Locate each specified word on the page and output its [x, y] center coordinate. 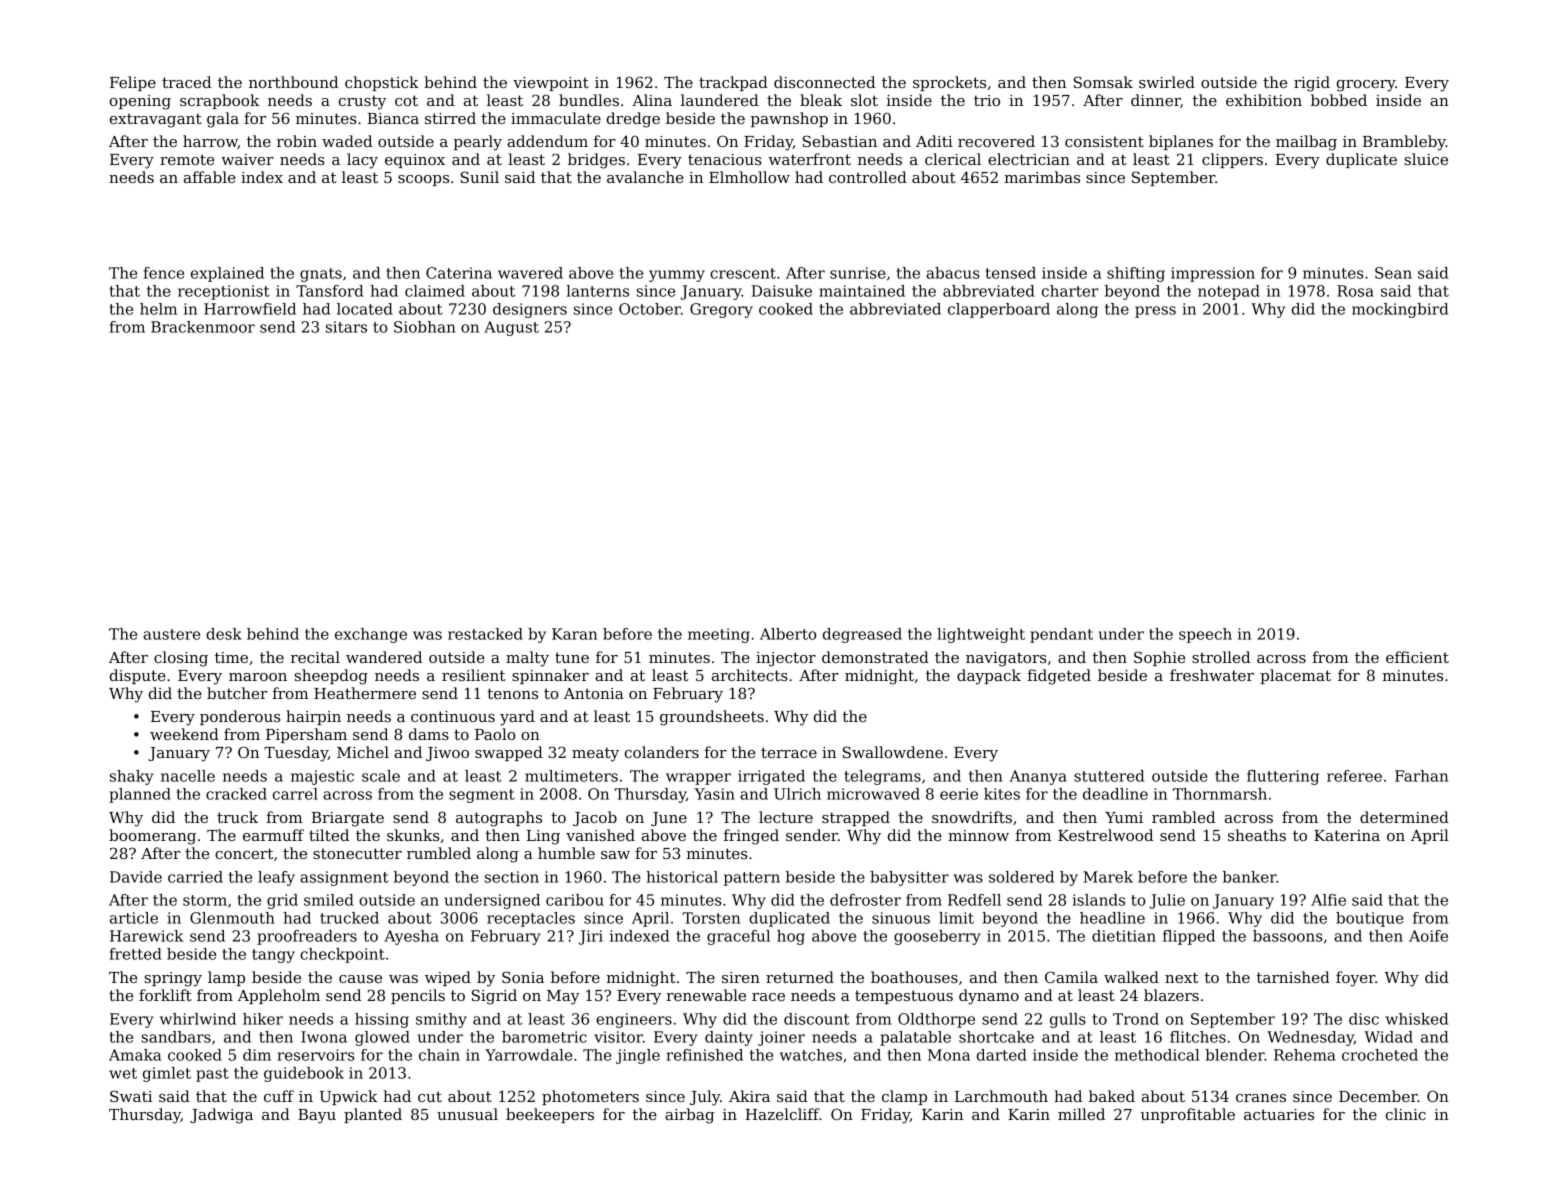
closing [181, 659]
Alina [652, 100]
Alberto [788, 634]
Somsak [1103, 82]
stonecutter [357, 853]
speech [1205, 635]
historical [682, 877]
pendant [1061, 635]
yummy [677, 276]
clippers [1232, 160]
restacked [485, 634]
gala [223, 120]
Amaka [135, 1055]
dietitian [1124, 936]
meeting [719, 635]
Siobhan [425, 327]
